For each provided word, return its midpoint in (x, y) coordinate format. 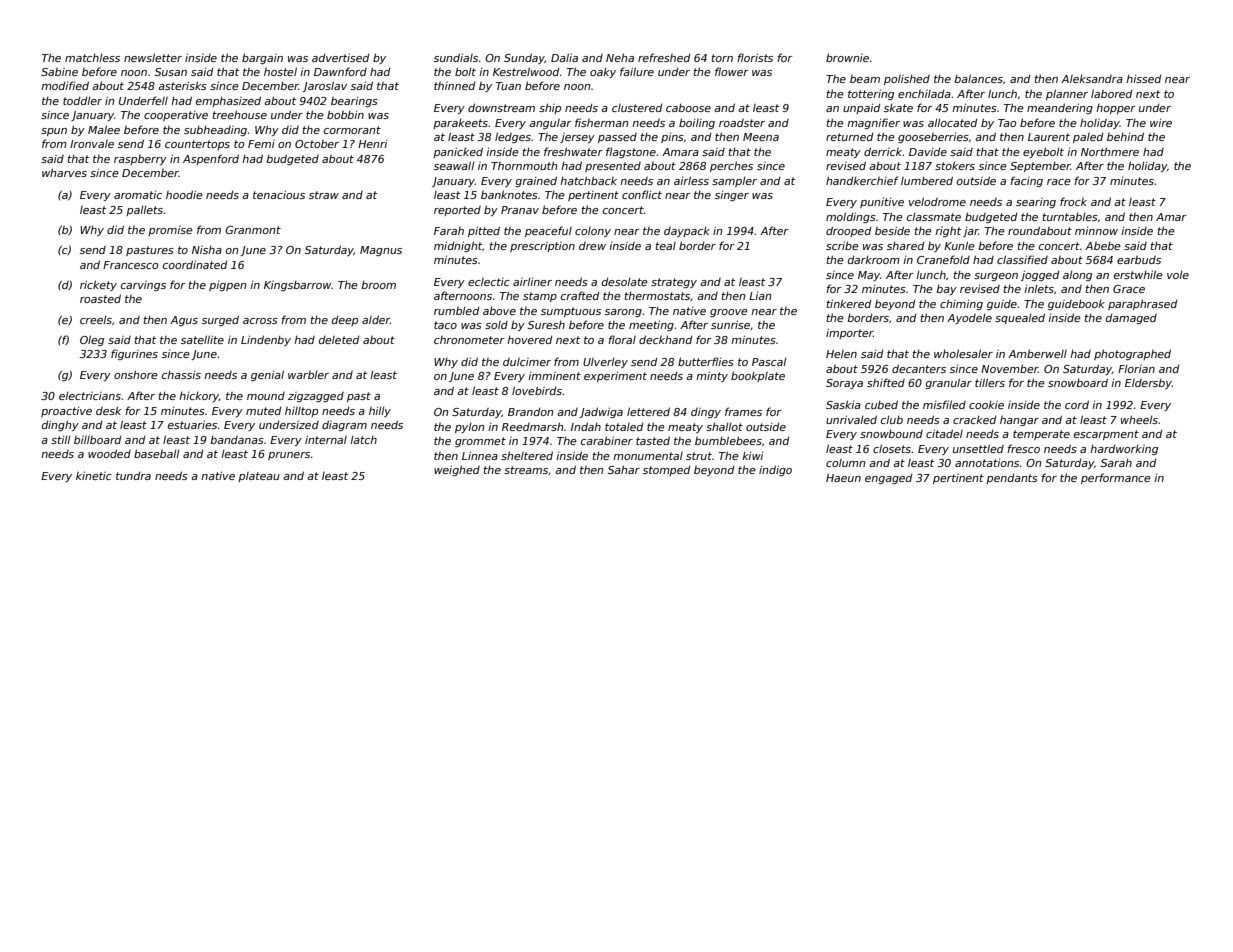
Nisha (207, 249)
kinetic (94, 475)
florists (755, 57)
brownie (847, 57)
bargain (262, 58)
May (869, 276)
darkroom (874, 259)
